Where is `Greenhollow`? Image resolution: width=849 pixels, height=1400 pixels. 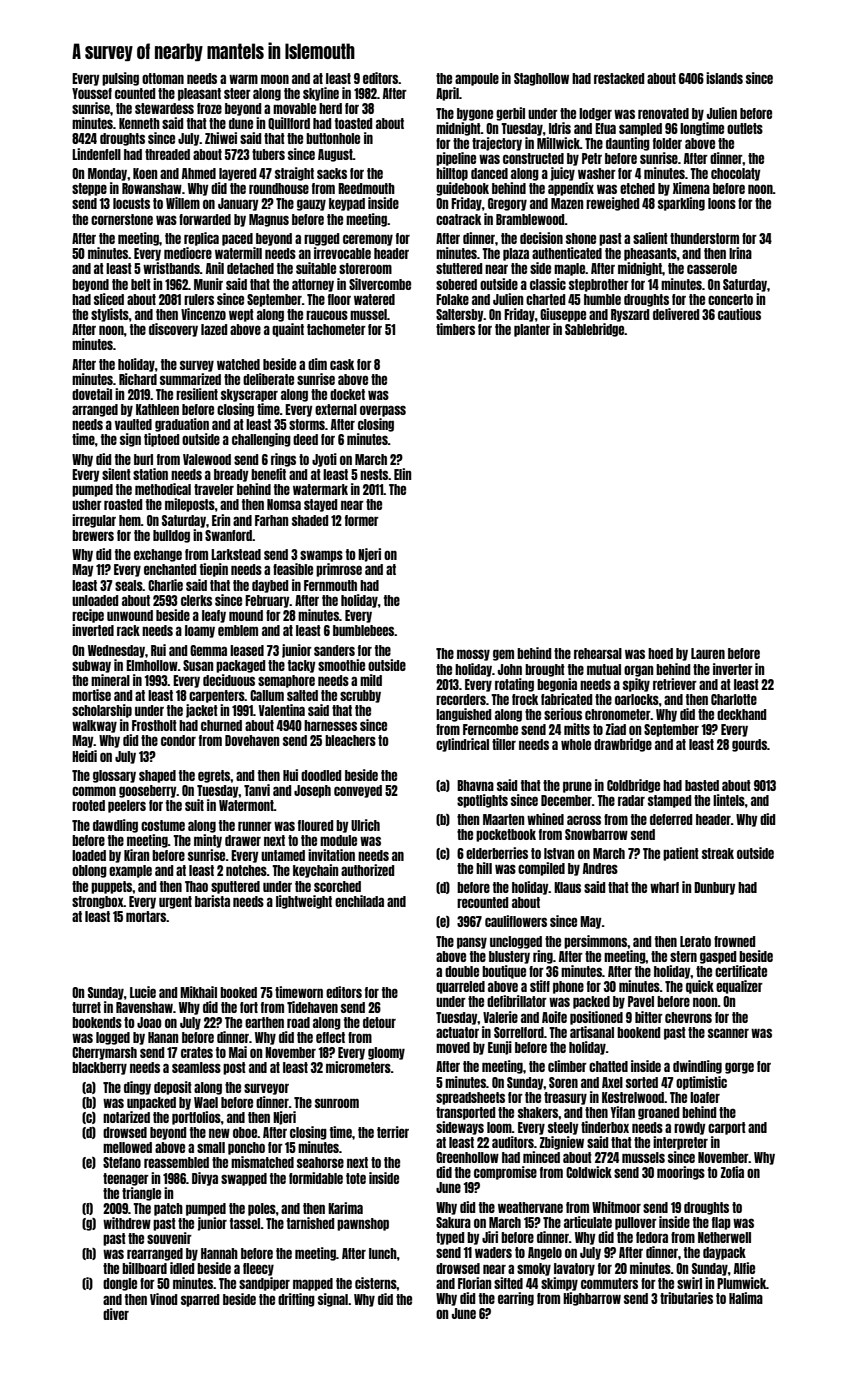
Greenhollow is located at coordinates (467, 1157).
